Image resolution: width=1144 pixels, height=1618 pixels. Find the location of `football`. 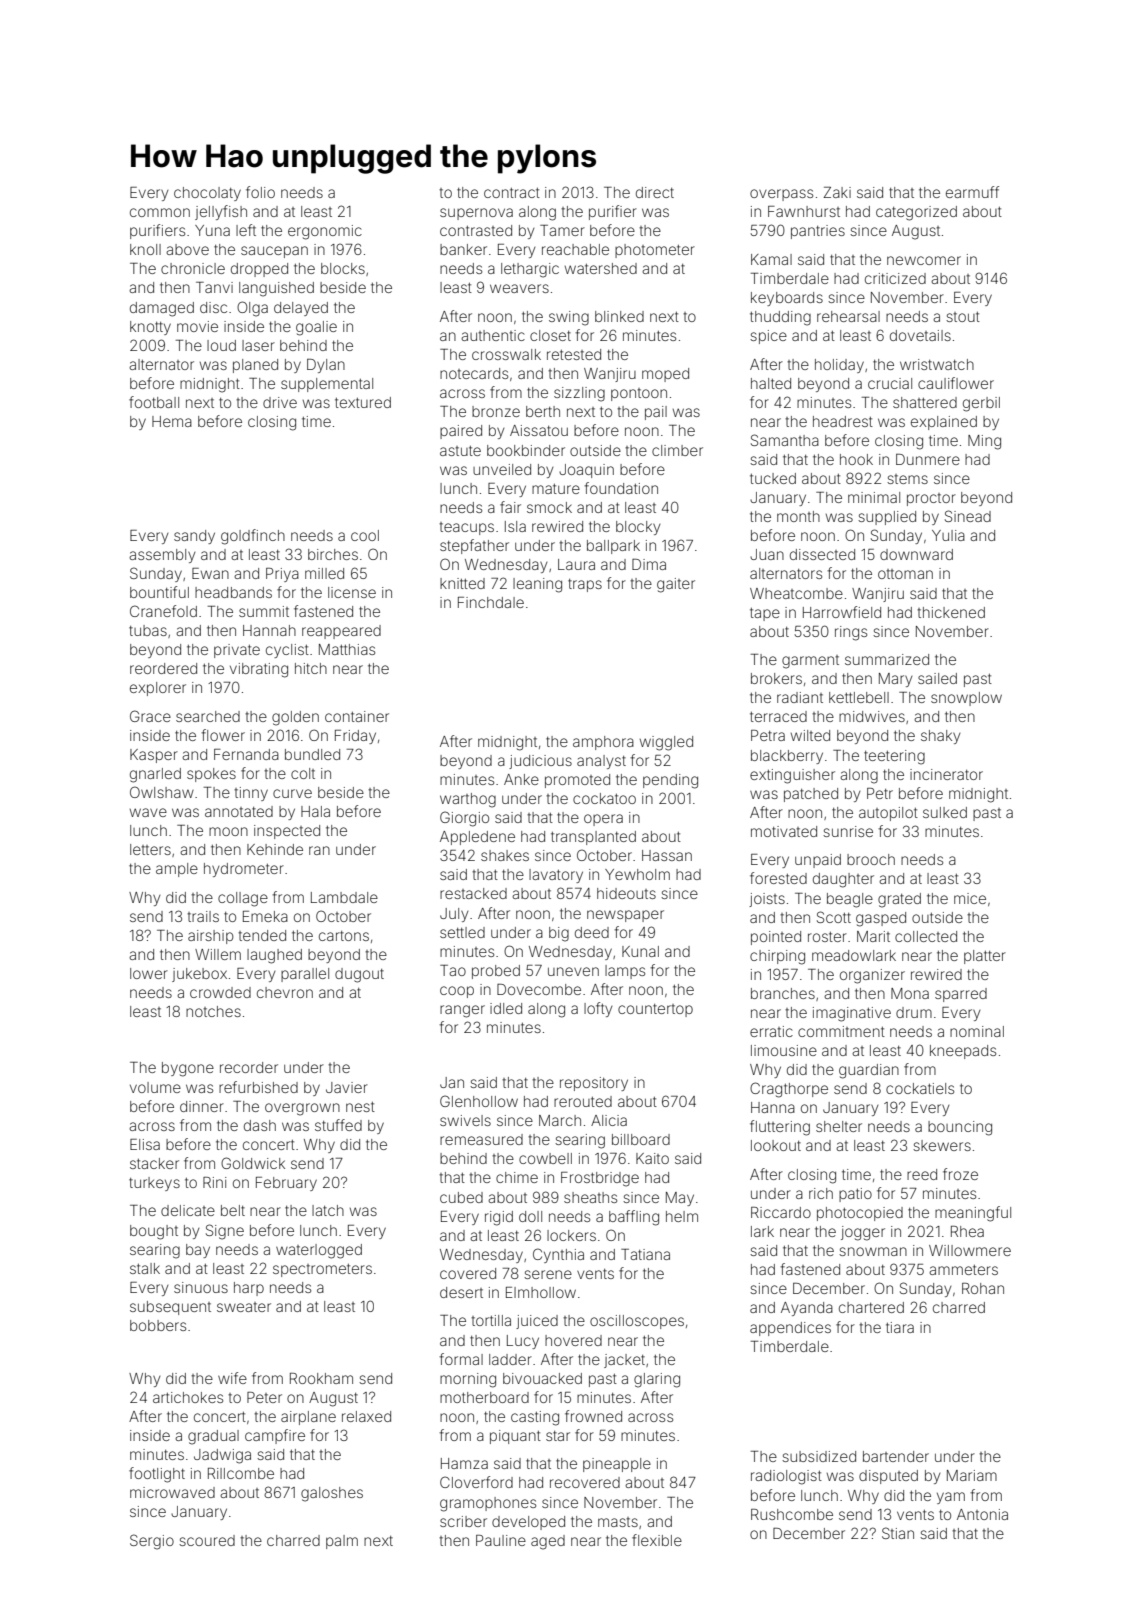

football is located at coordinates (154, 402).
